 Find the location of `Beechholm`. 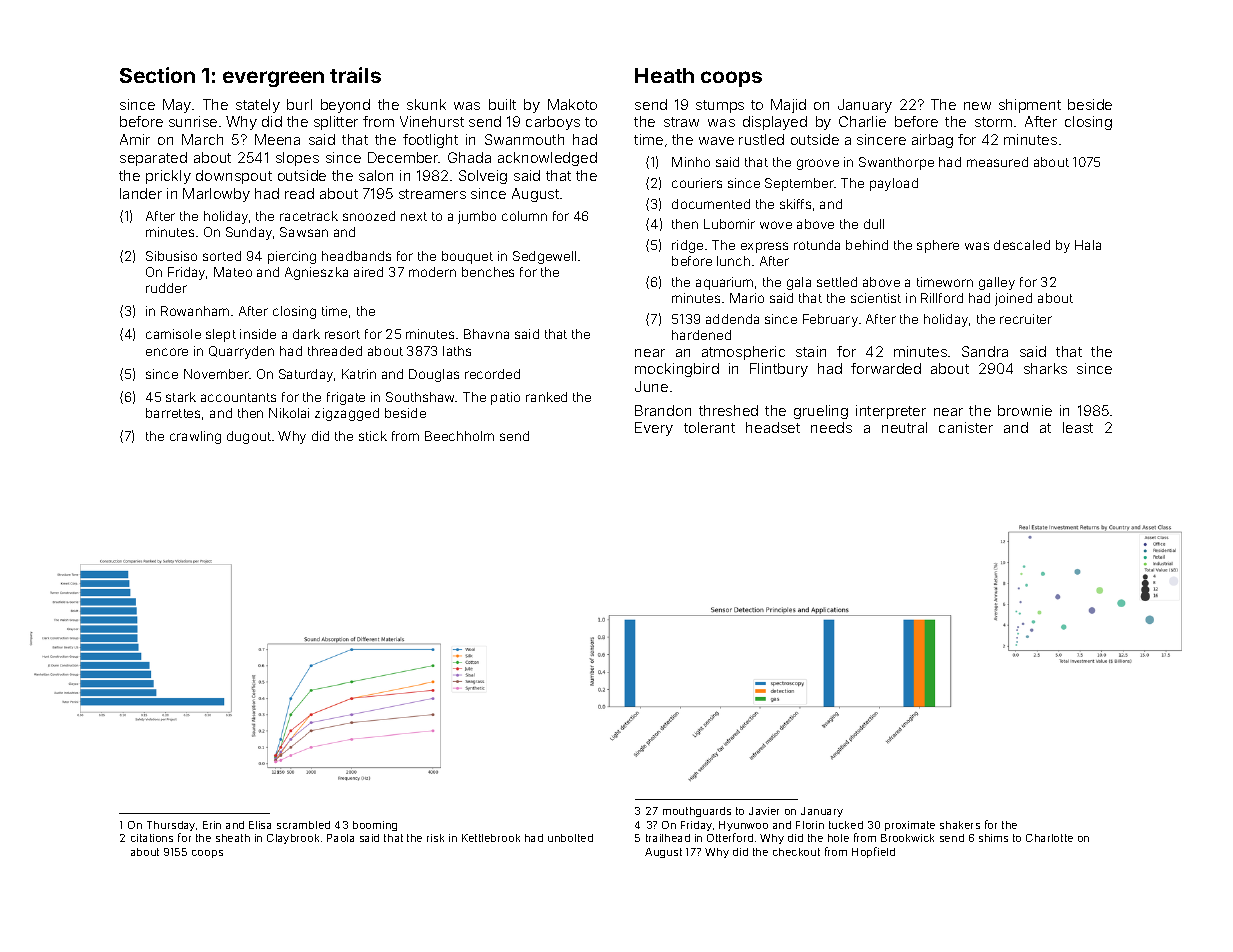

Beechholm is located at coordinates (459, 436).
